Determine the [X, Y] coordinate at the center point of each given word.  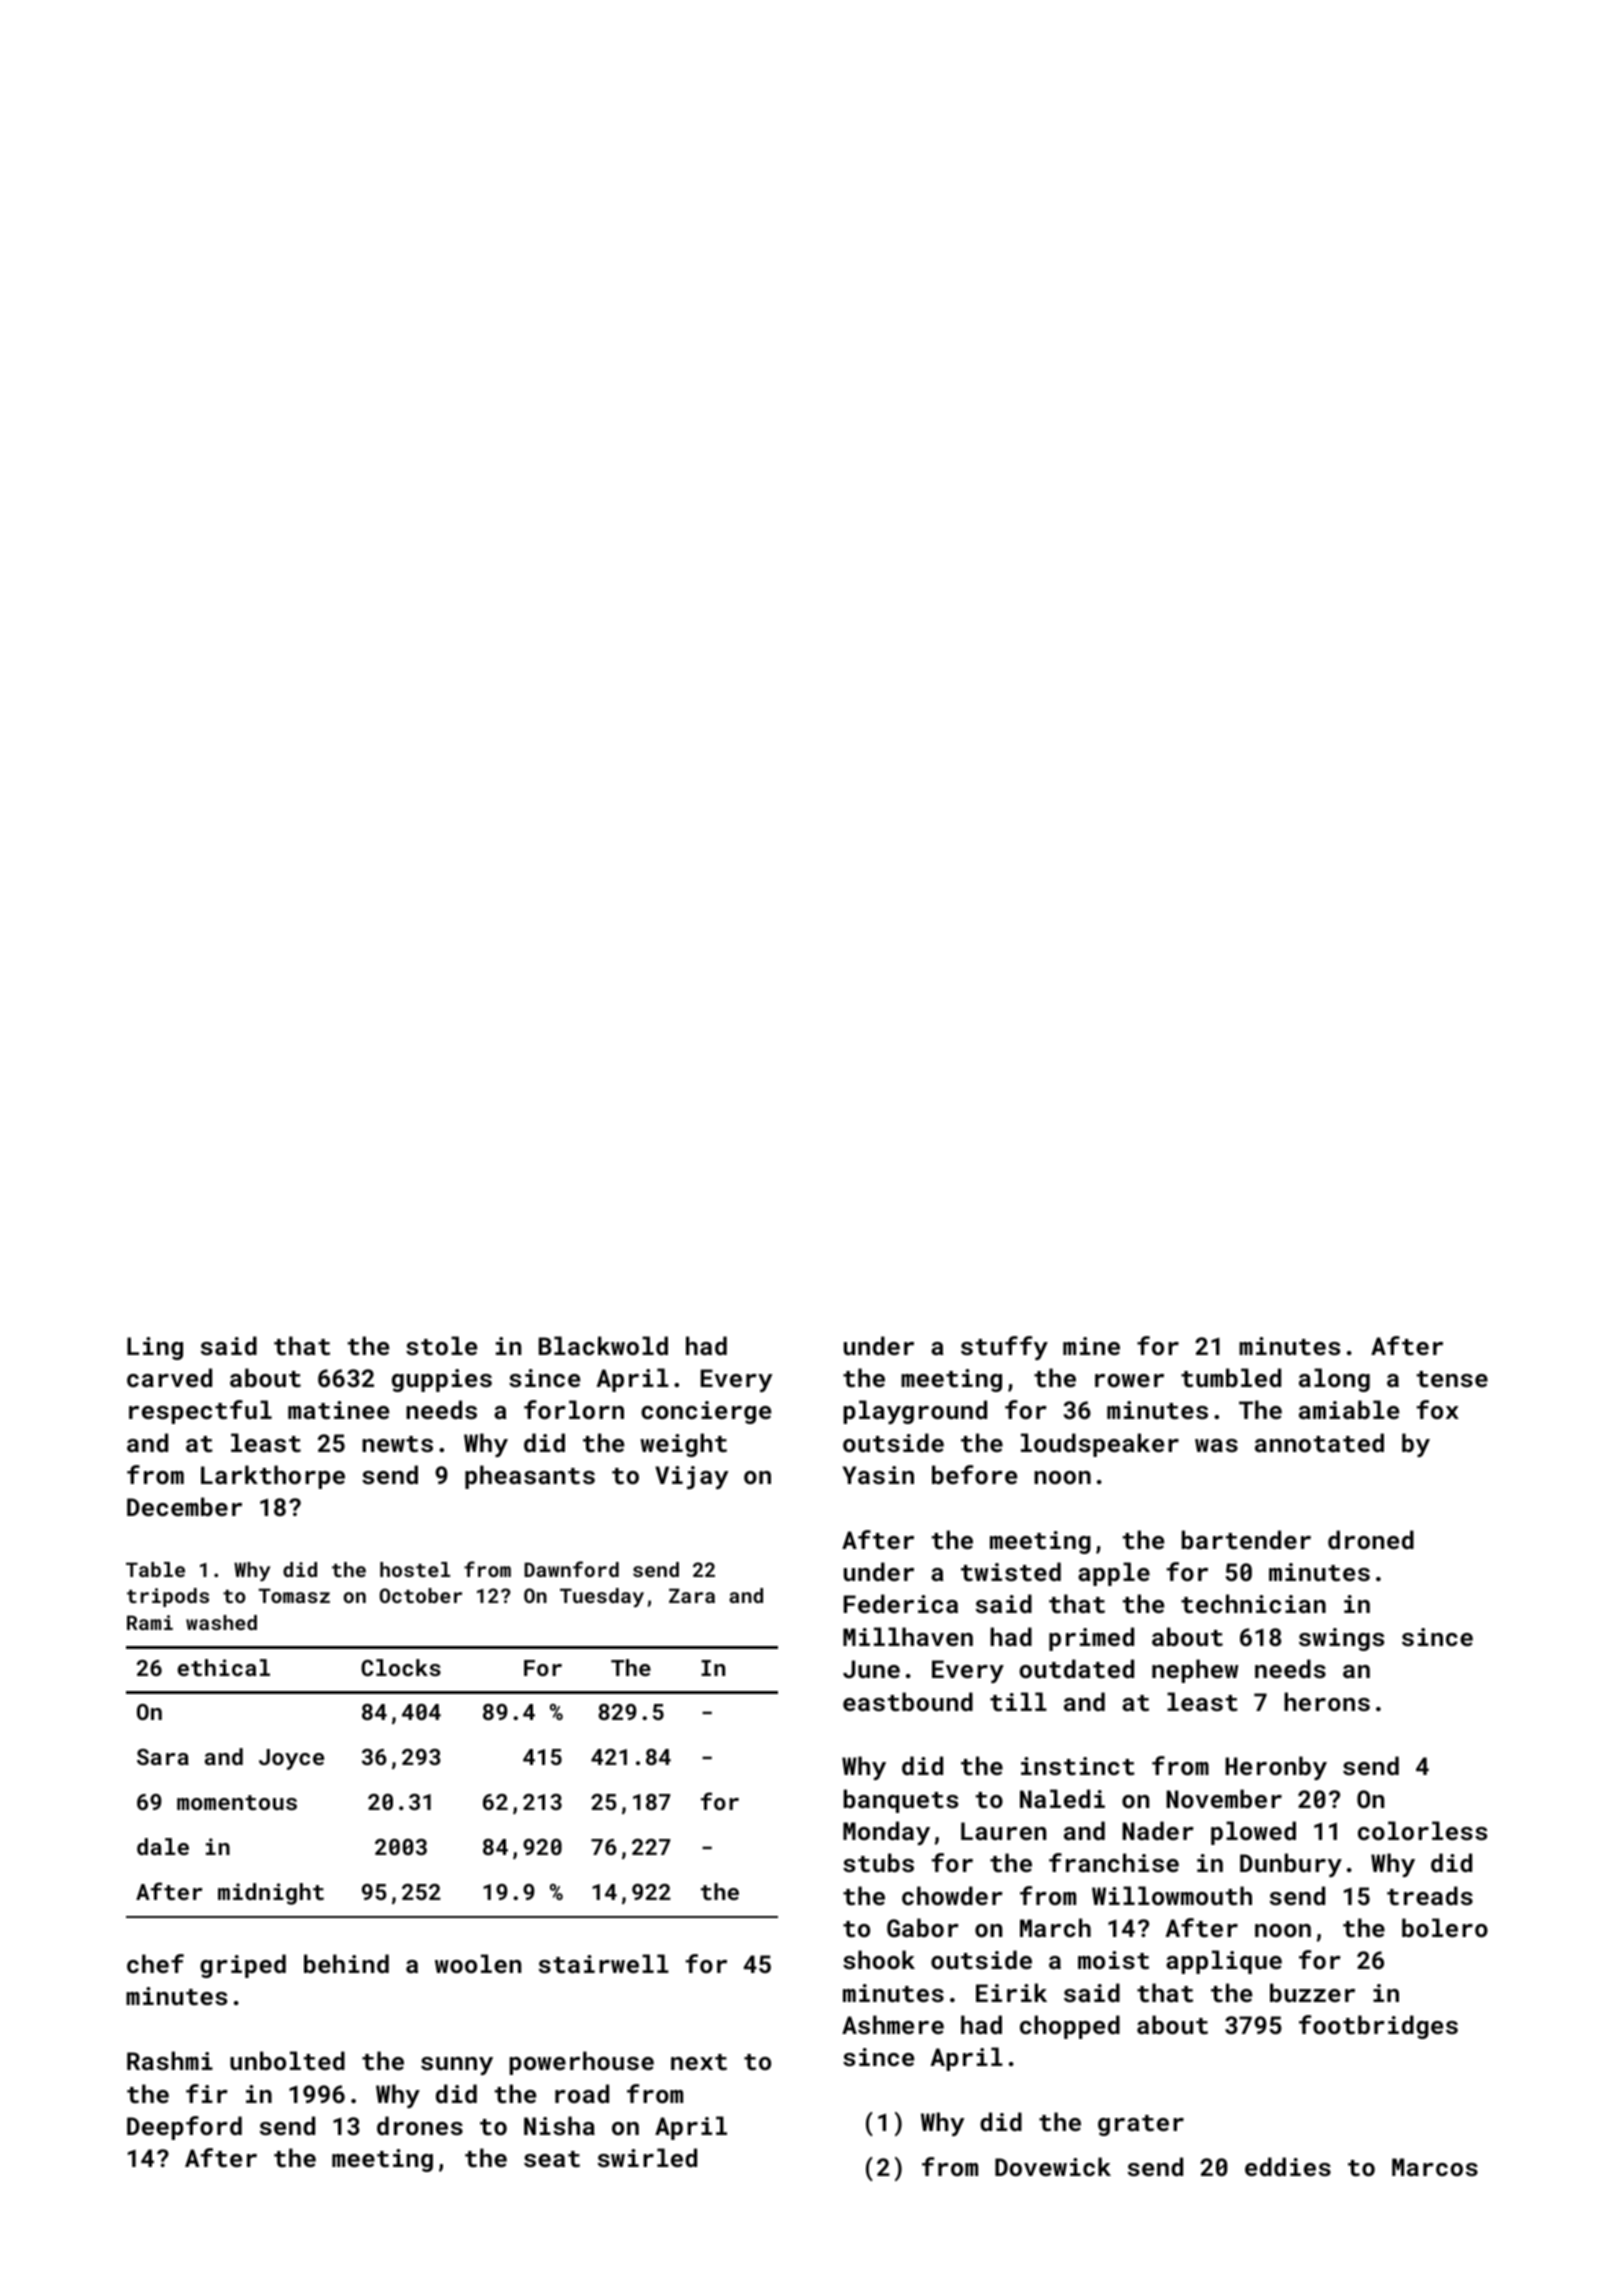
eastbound [908, 1701]
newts [397, 1444]
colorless [1422, 1830]
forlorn [574, 1409]
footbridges [1378, 2027]
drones [420, 2125]
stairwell [604, 1963]
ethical [223, 1667]
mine [1091, 1346]
